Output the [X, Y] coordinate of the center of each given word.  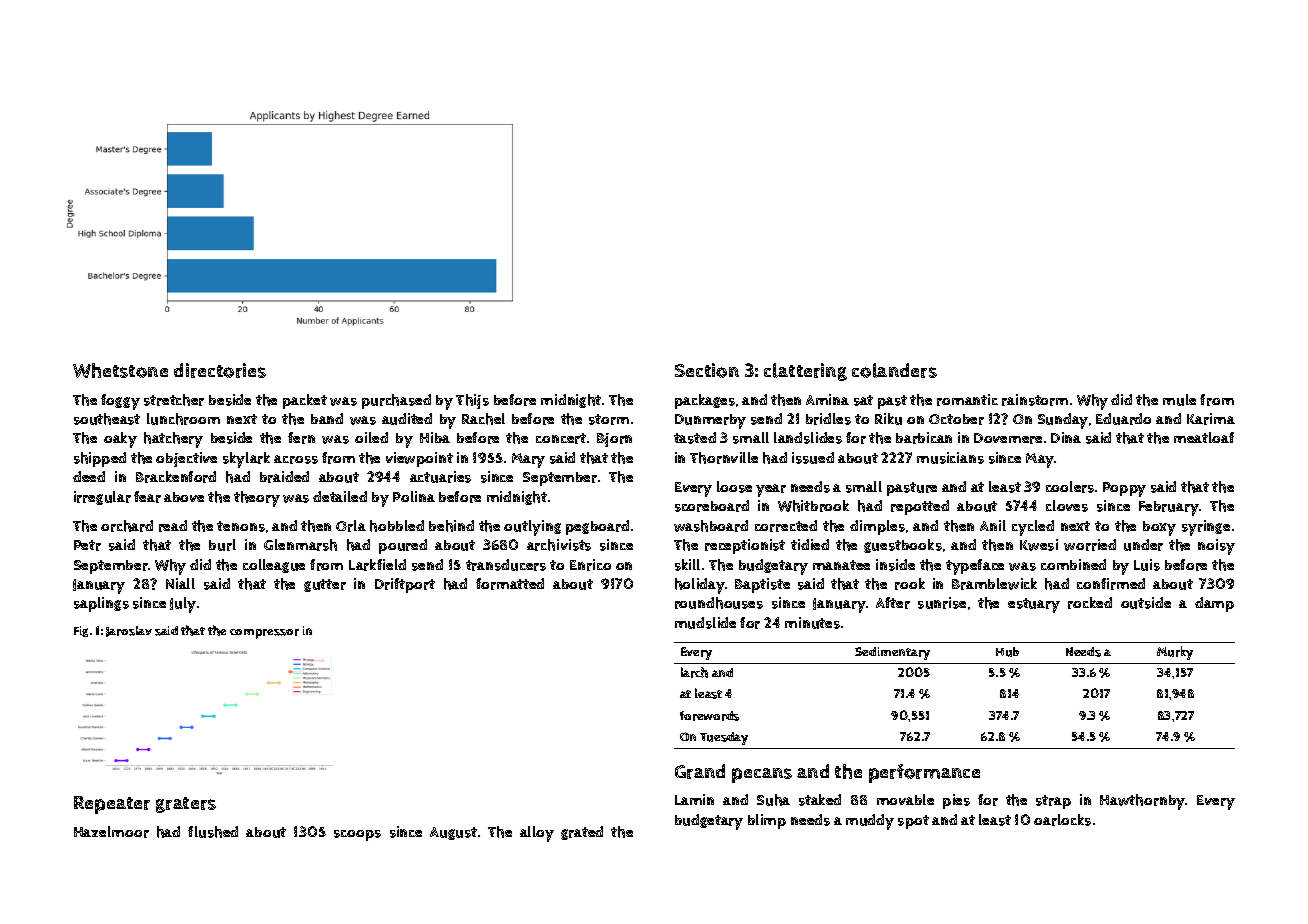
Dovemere [1008, 438]
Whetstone [120, 370]
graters [186, 805]
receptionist [745, 546]
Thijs [472, 401]
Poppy [1124, 489]
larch [694, 672]
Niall [180, 583]
